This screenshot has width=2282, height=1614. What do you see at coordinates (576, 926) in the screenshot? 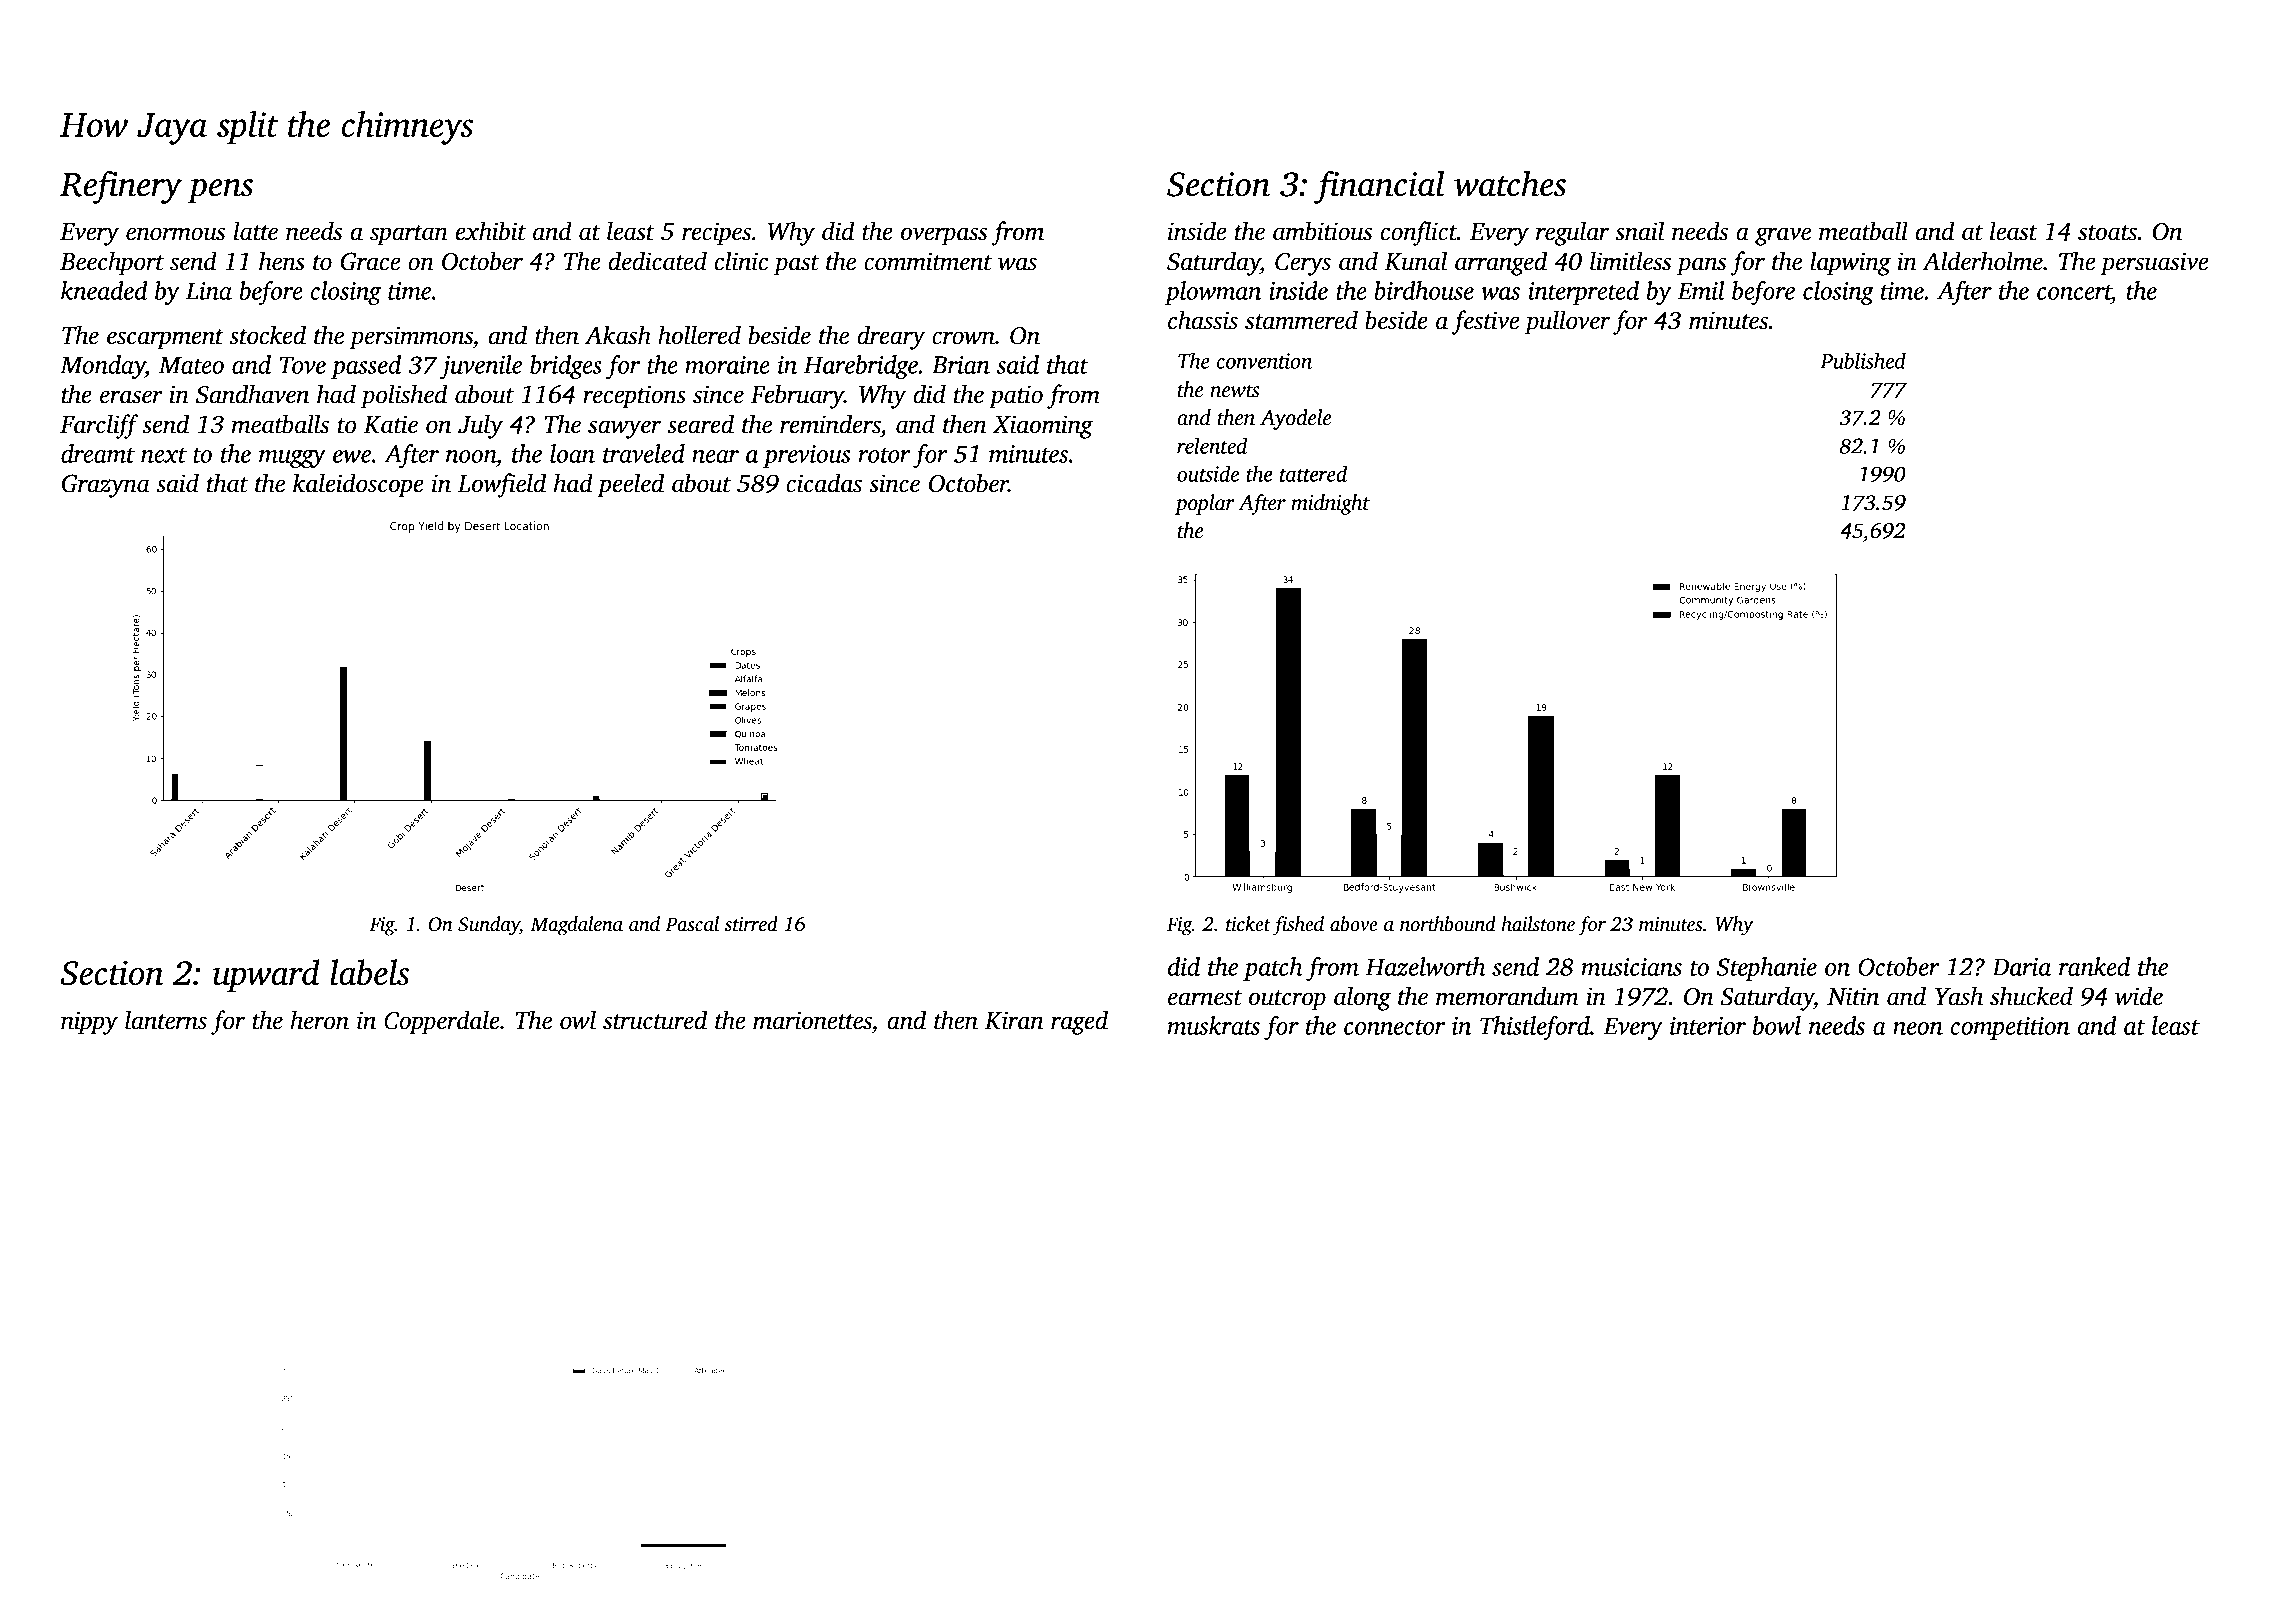
I see `Magdalena` at bounding box center [576, 926].
